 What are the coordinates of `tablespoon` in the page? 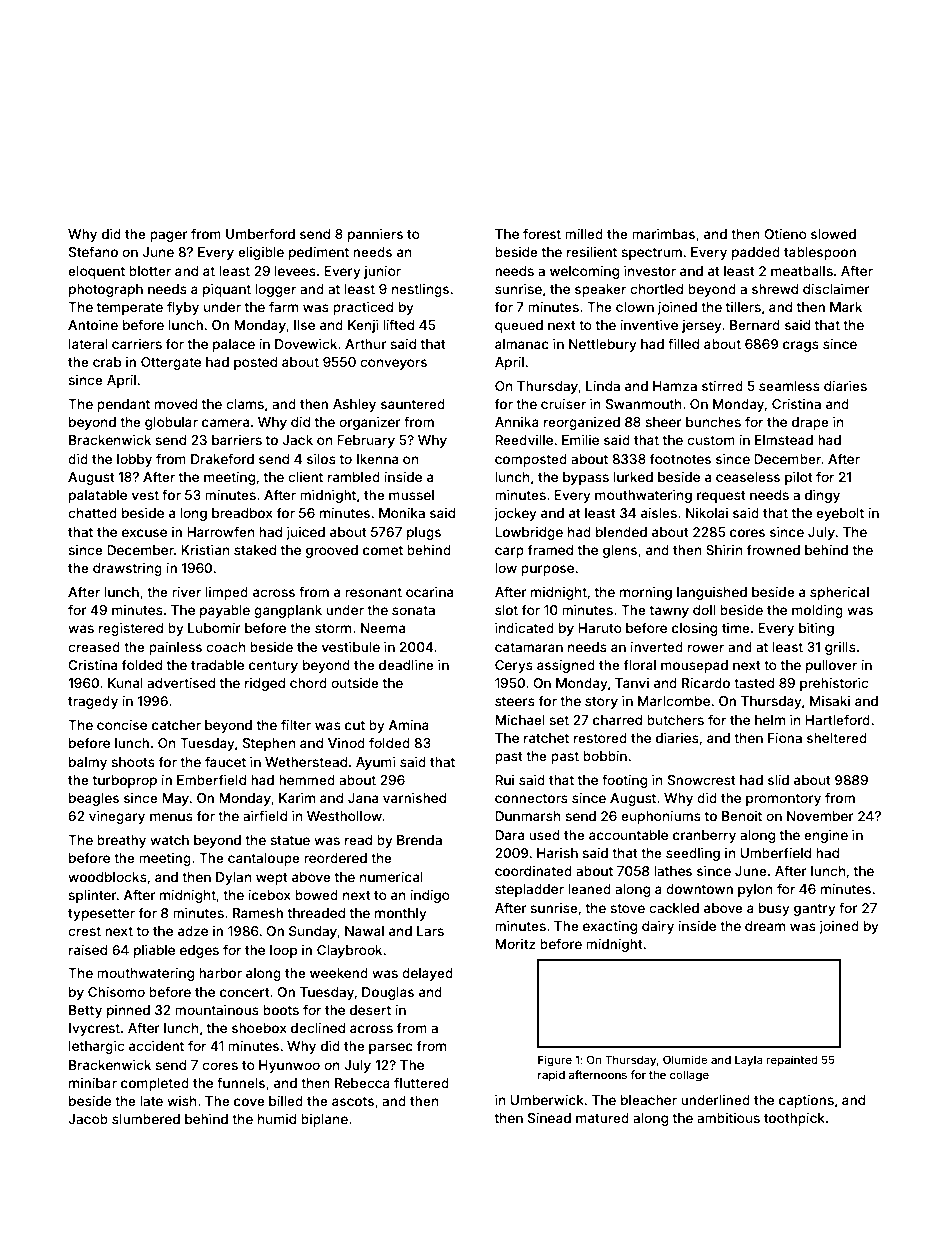 It's located at (820, 253).
